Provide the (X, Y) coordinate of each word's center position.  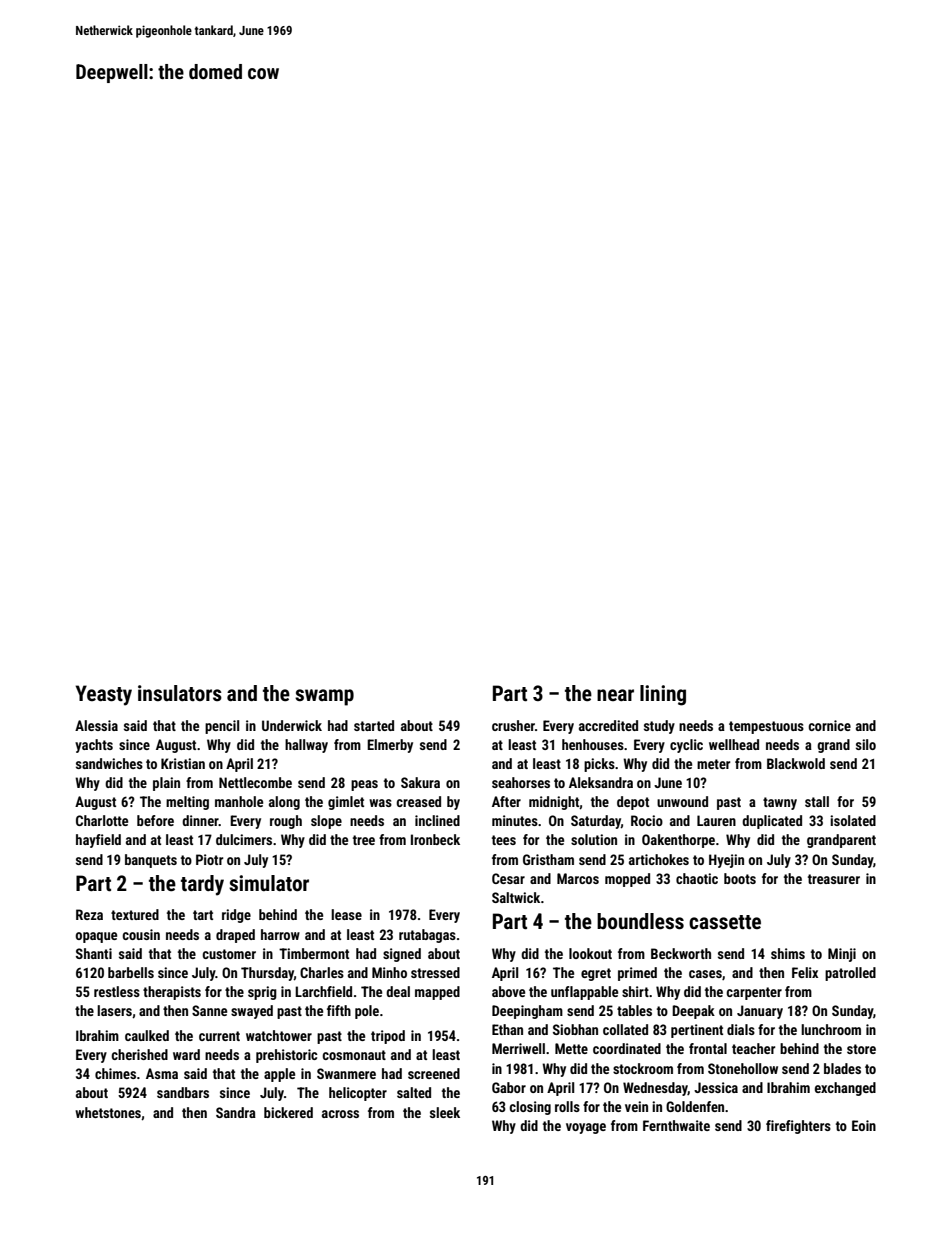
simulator (269, 883)
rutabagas (427, 936)
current (219, 1036)
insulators (180, 693)
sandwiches (109, 763)
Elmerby (390, 746)
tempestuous (766, 727)
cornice (829, 725)
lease (346, 914)
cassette (725, 922)
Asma (162, 1073)
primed (637, 974)
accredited (608, 725)
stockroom (643, 1068)
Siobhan (575, 1029)
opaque (96, 937)
